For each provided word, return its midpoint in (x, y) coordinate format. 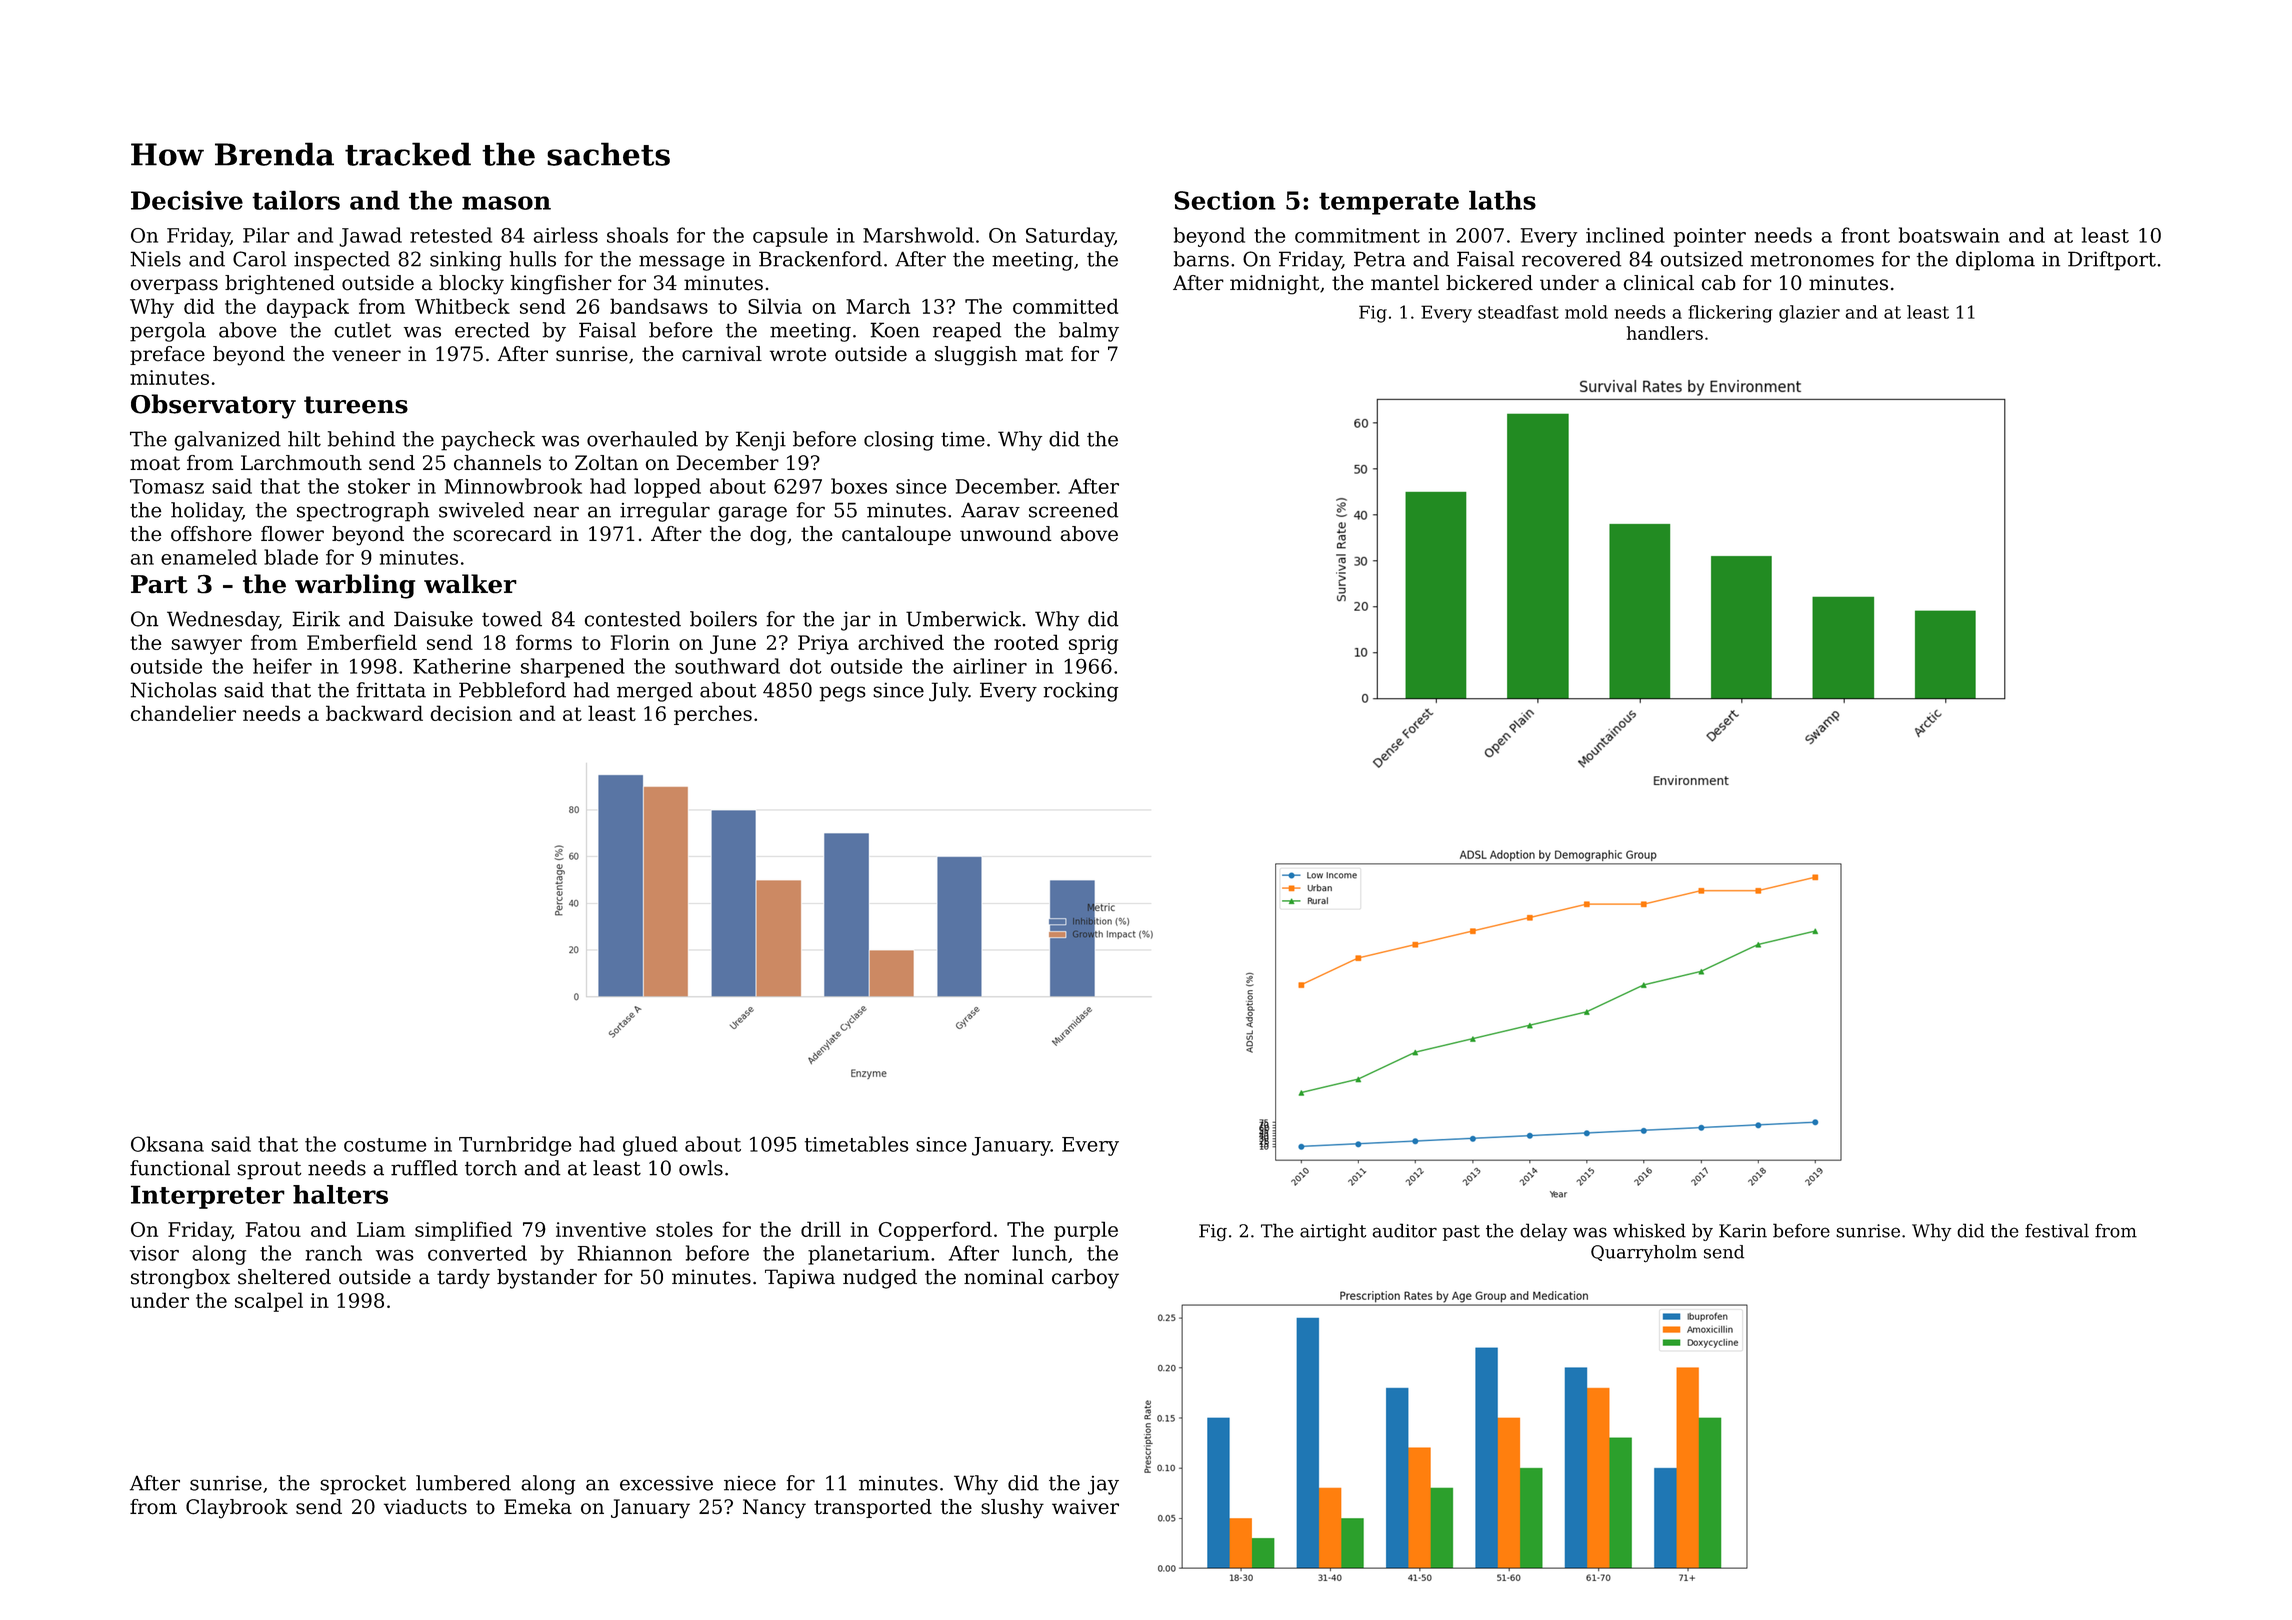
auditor (1404, 1230)
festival (2057, 1230)
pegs (843, 694)
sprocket (363, 1485)
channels (497, 463)
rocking (1081, 692)
